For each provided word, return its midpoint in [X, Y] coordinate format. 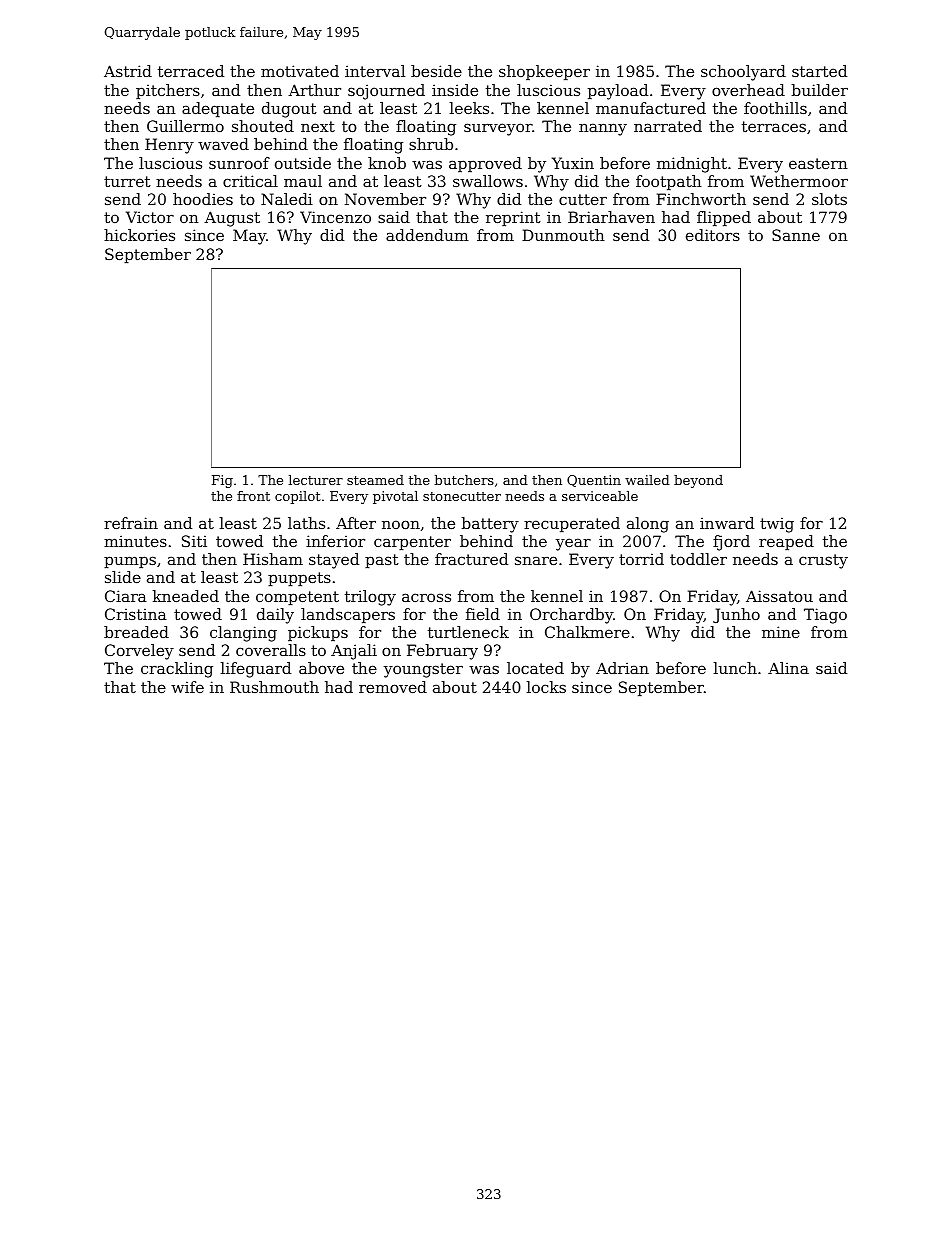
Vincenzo [335, 217]
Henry [169, 146]
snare [536, 560]
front [253, 496]
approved [485, 164]
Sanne [796, 235]
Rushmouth [274, 687]
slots [829, 199]
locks [546, 687]
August [232, 219]
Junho [736, 615]
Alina [788, 668]
